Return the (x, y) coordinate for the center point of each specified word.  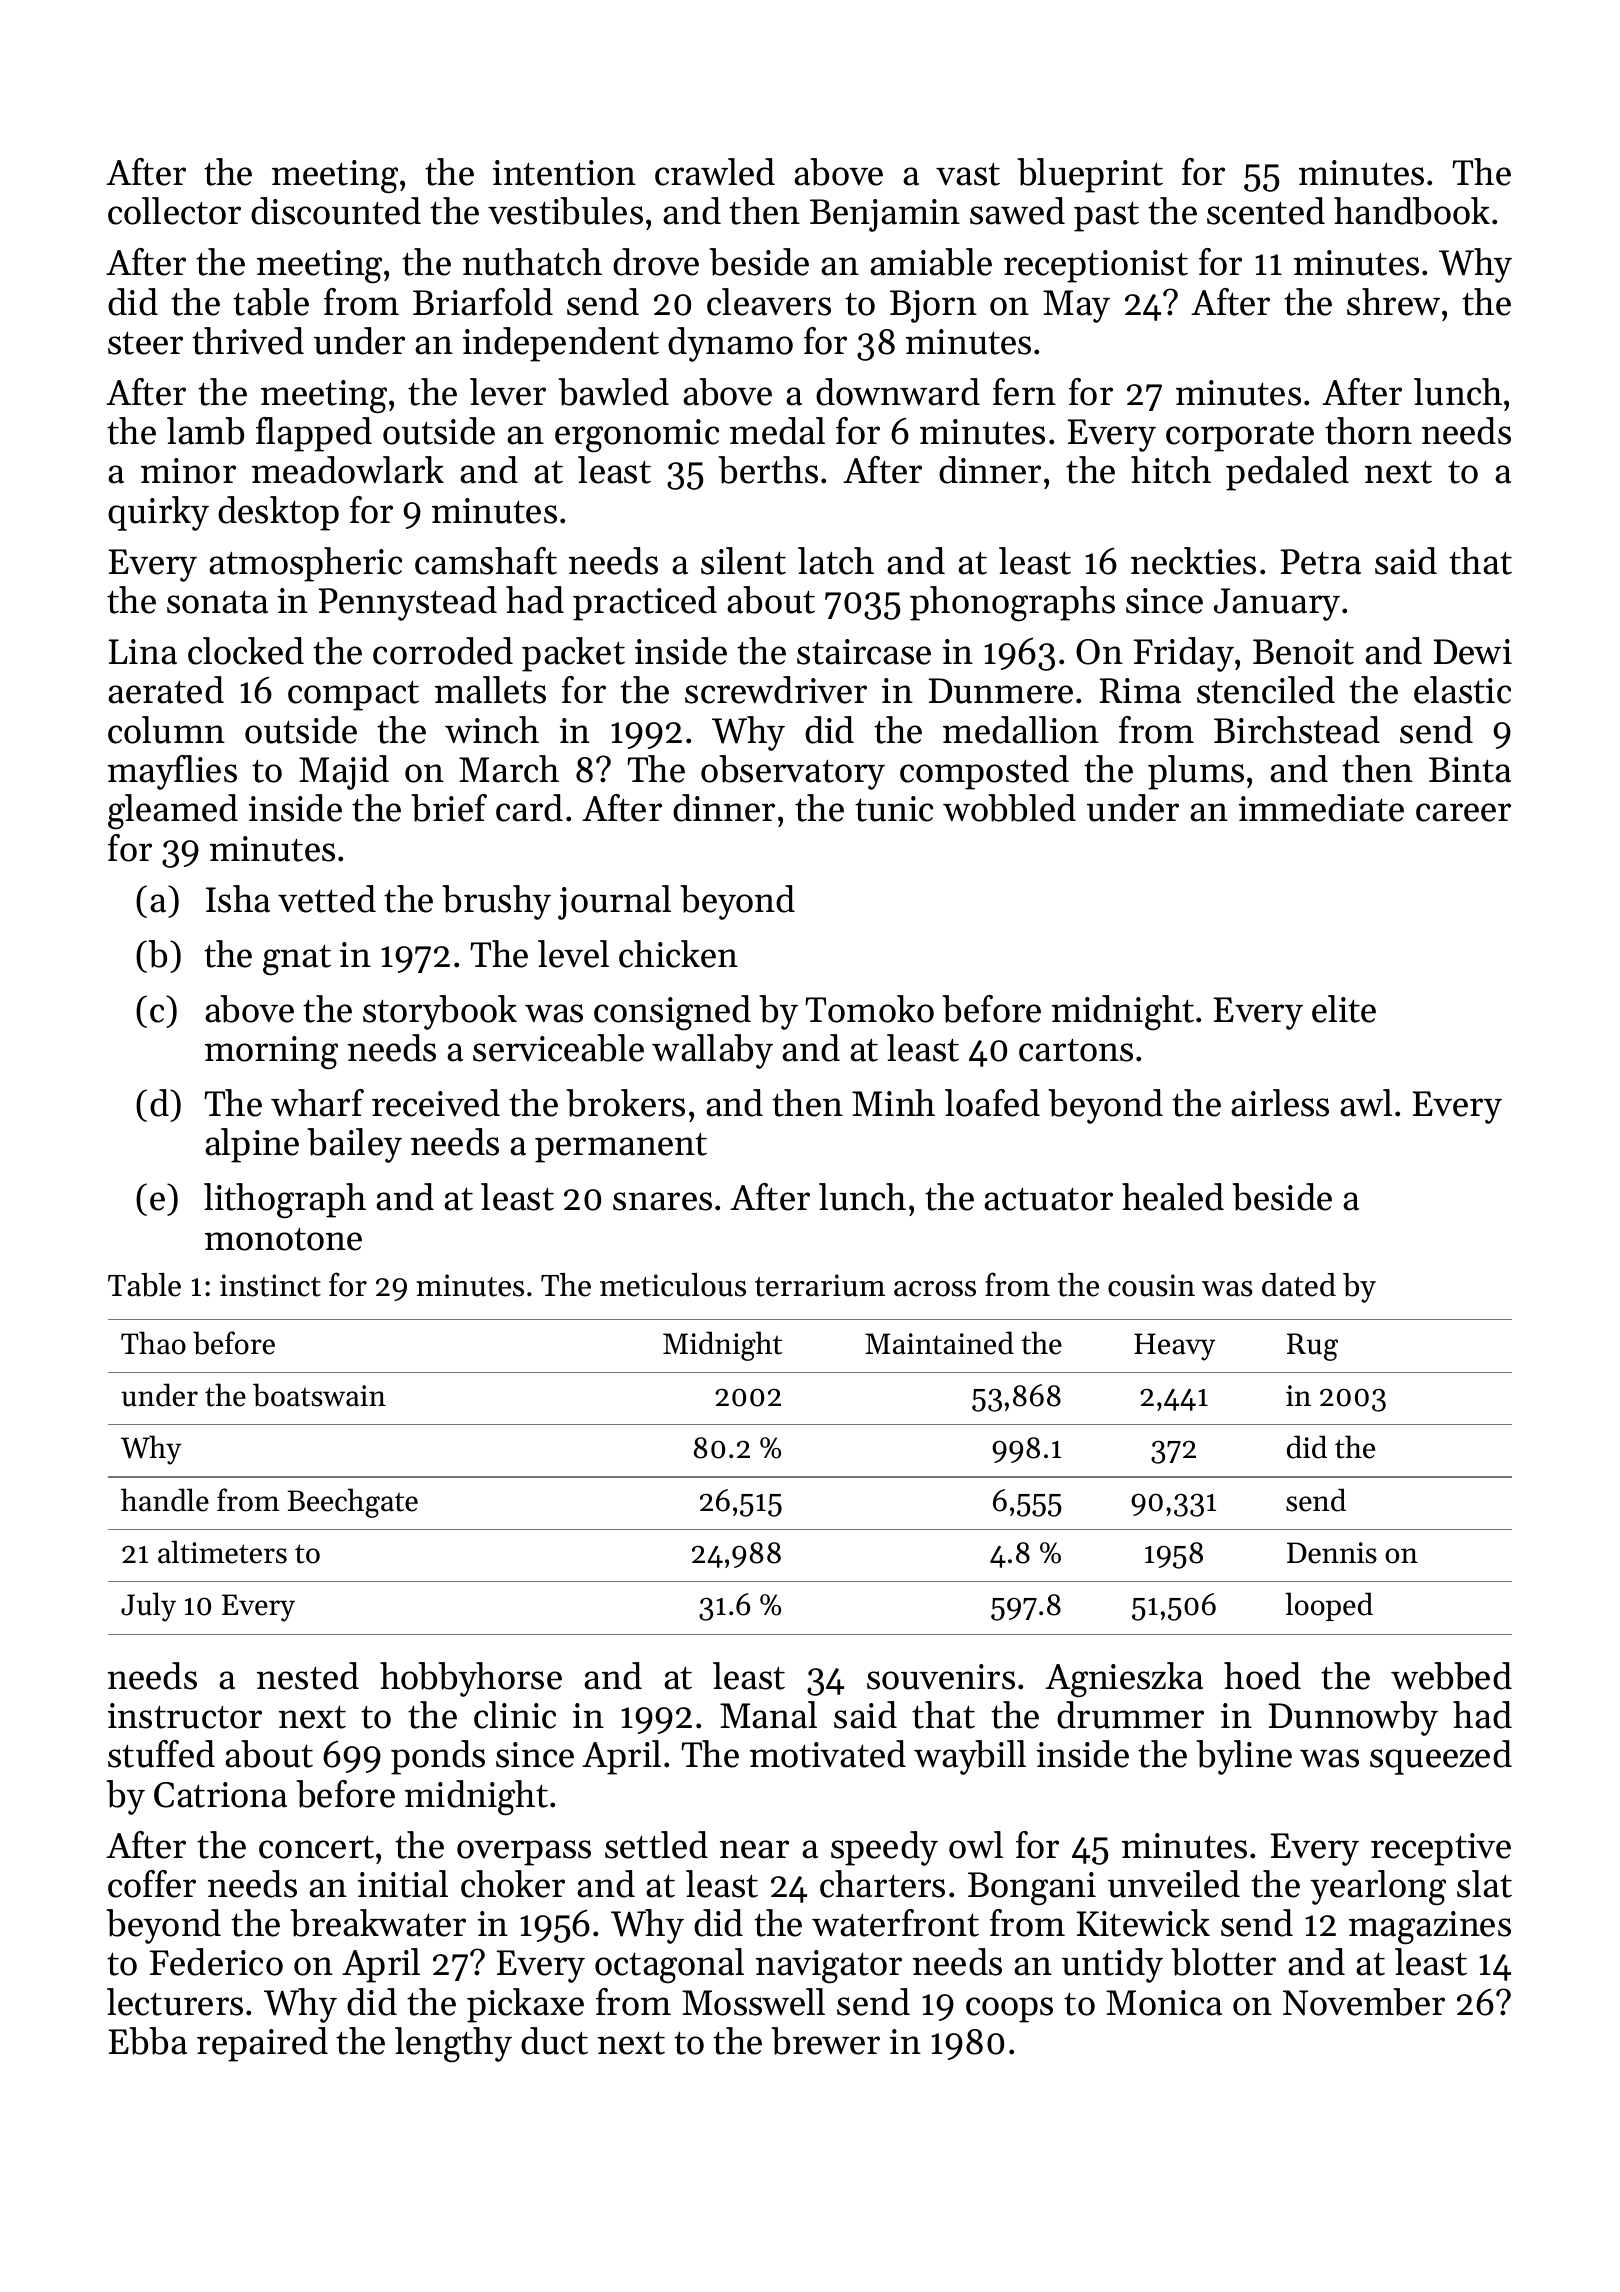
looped (1329, 1606)
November (1364, 2002)
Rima (1140, 691)
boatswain (319, 1395)
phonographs (1012, 604)
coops (1009, 2010)
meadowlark (348, 470)
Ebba (147, 2041)
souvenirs (941, 1677)
